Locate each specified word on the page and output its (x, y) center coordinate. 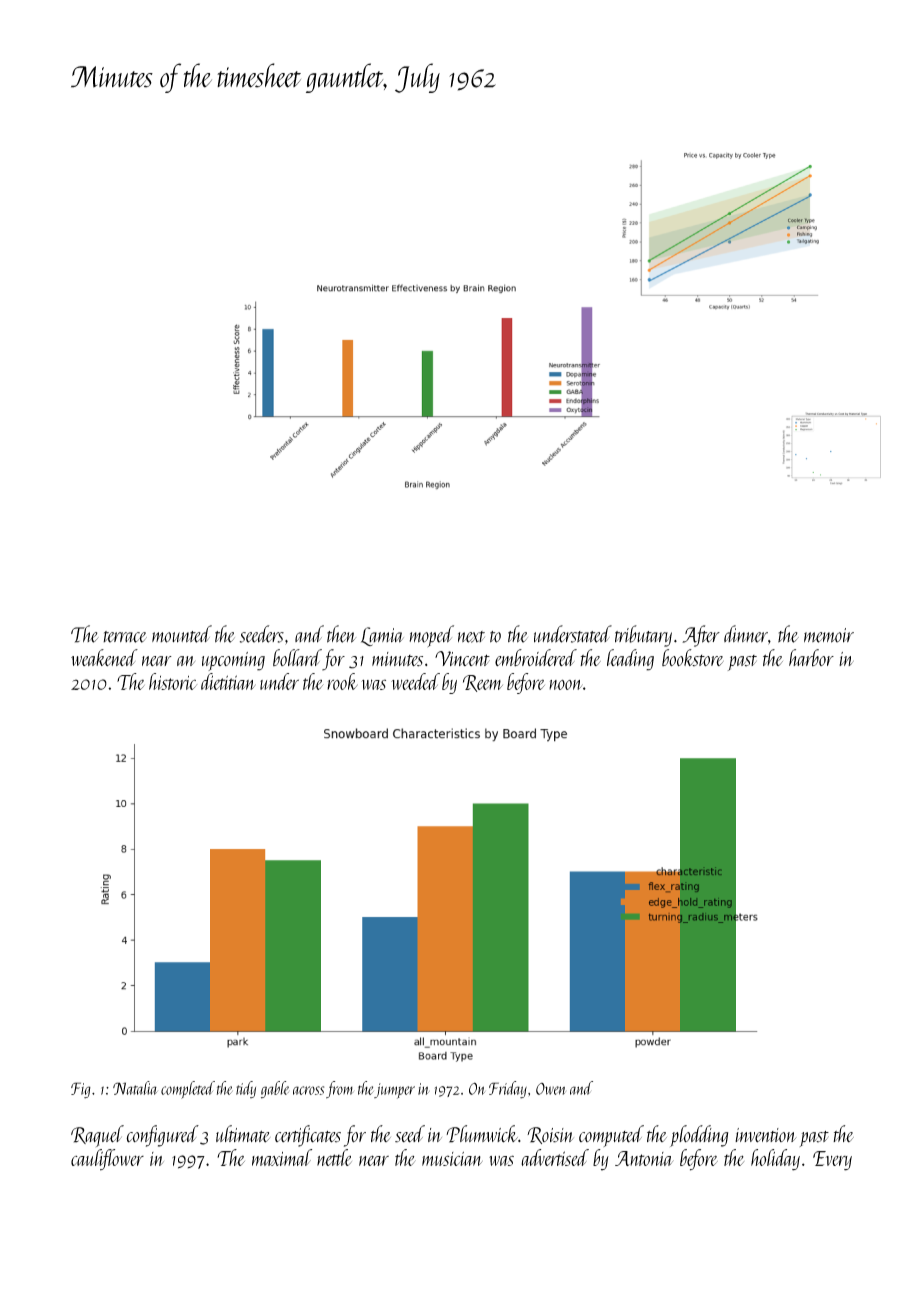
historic (173, 681)
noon (566, 685)
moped (431, 636)
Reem (483, 683)
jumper (394, 1091)
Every (832, 1161)
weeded (415, 681)
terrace (125, 637)
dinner (746, 634)
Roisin (550, 1135)
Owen (550, 1089)
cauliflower (107, 1160)
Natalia (135, 1088)
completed (188, 1090)
